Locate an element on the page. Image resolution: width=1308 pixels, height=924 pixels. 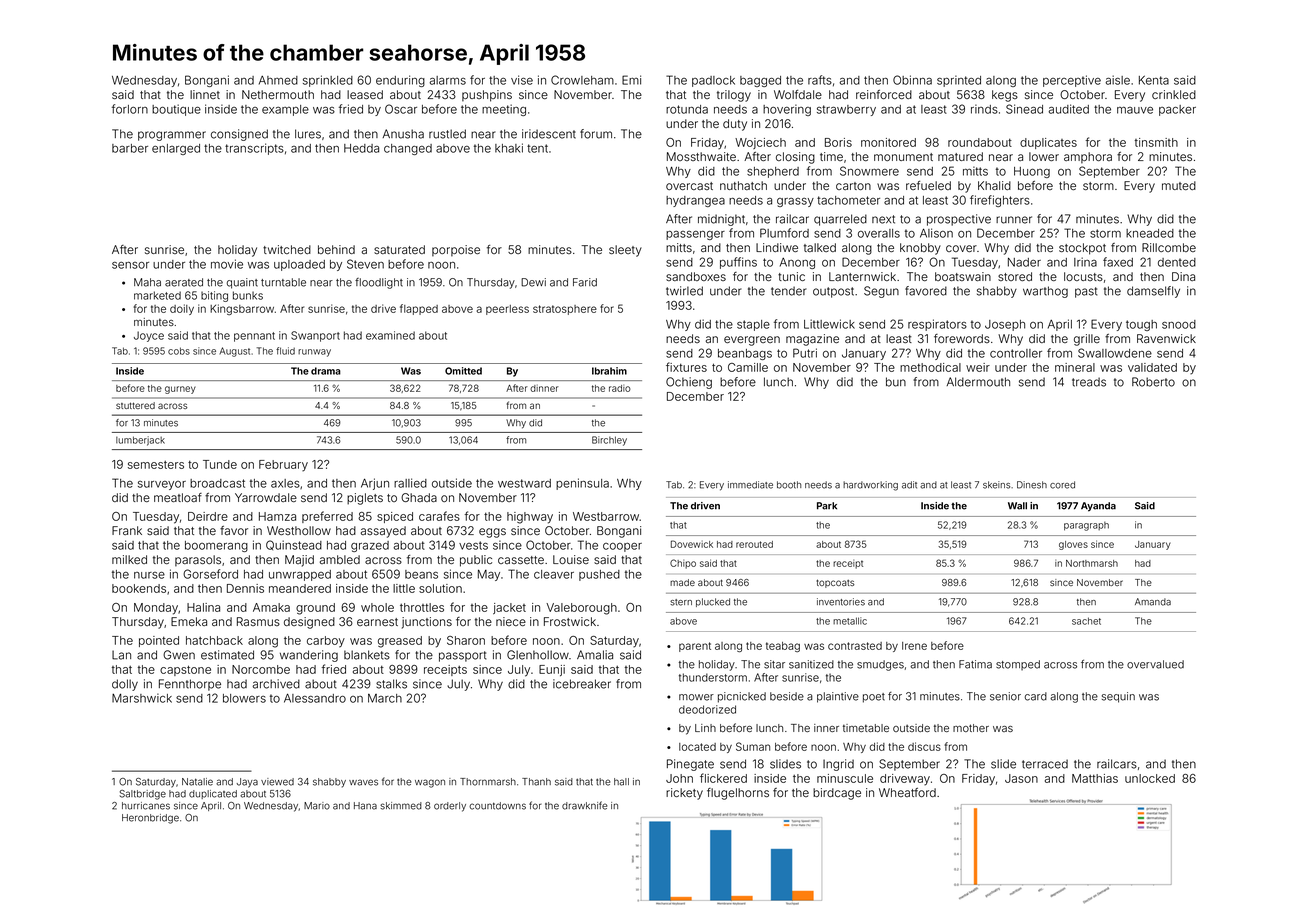
sachet is located at coordinates (1086, 621).
